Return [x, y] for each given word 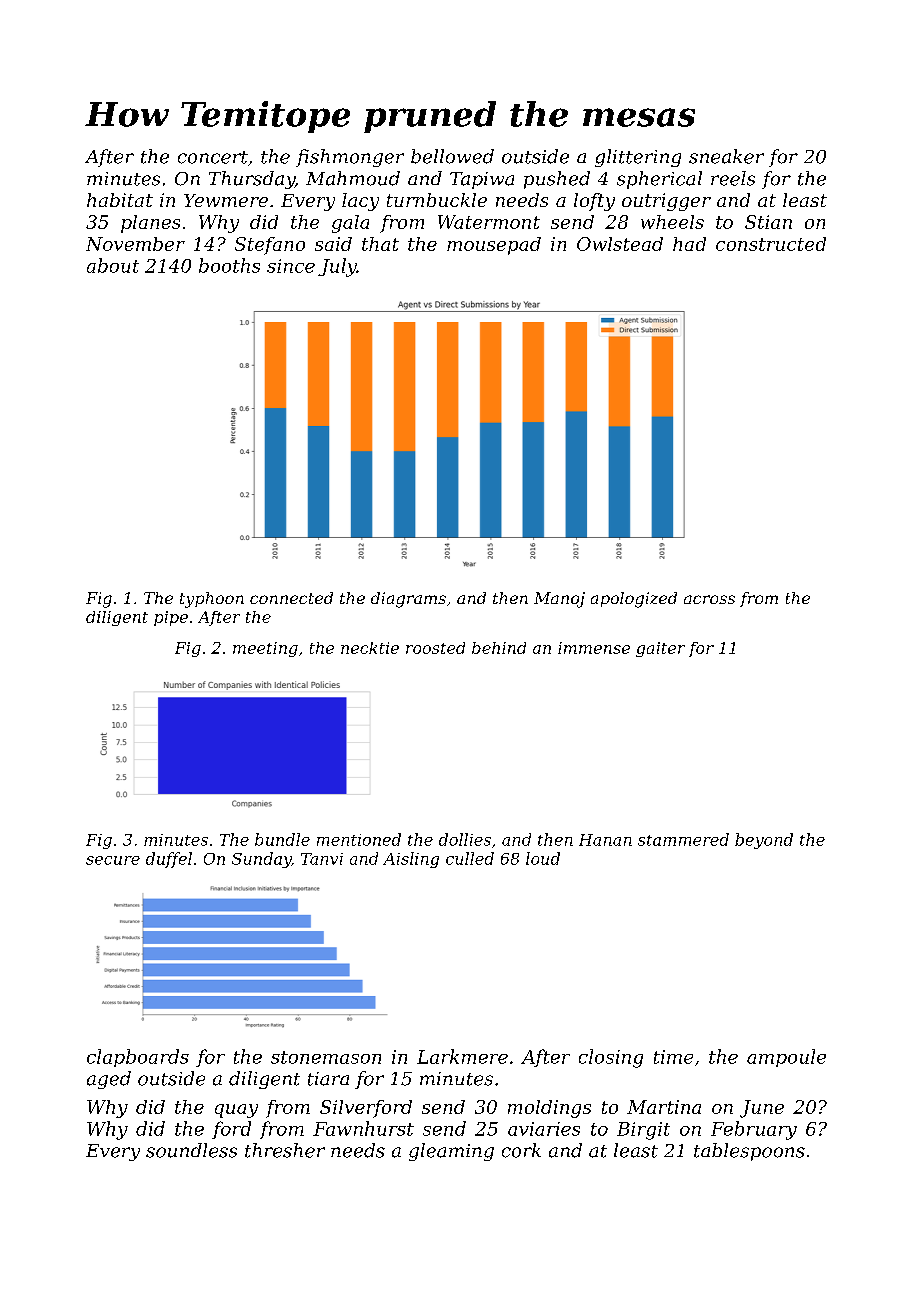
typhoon [212, 600]
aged [109, 1080]
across [709, 599]
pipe [171, 618]
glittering [638, 158]
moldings [549, 1109]
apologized [634, 600]
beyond [764, 841]
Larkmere [462, 1056]
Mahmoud [353, 178]
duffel [169, 860]
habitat [120, 200]
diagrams [408, 600]
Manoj [559, 600]
